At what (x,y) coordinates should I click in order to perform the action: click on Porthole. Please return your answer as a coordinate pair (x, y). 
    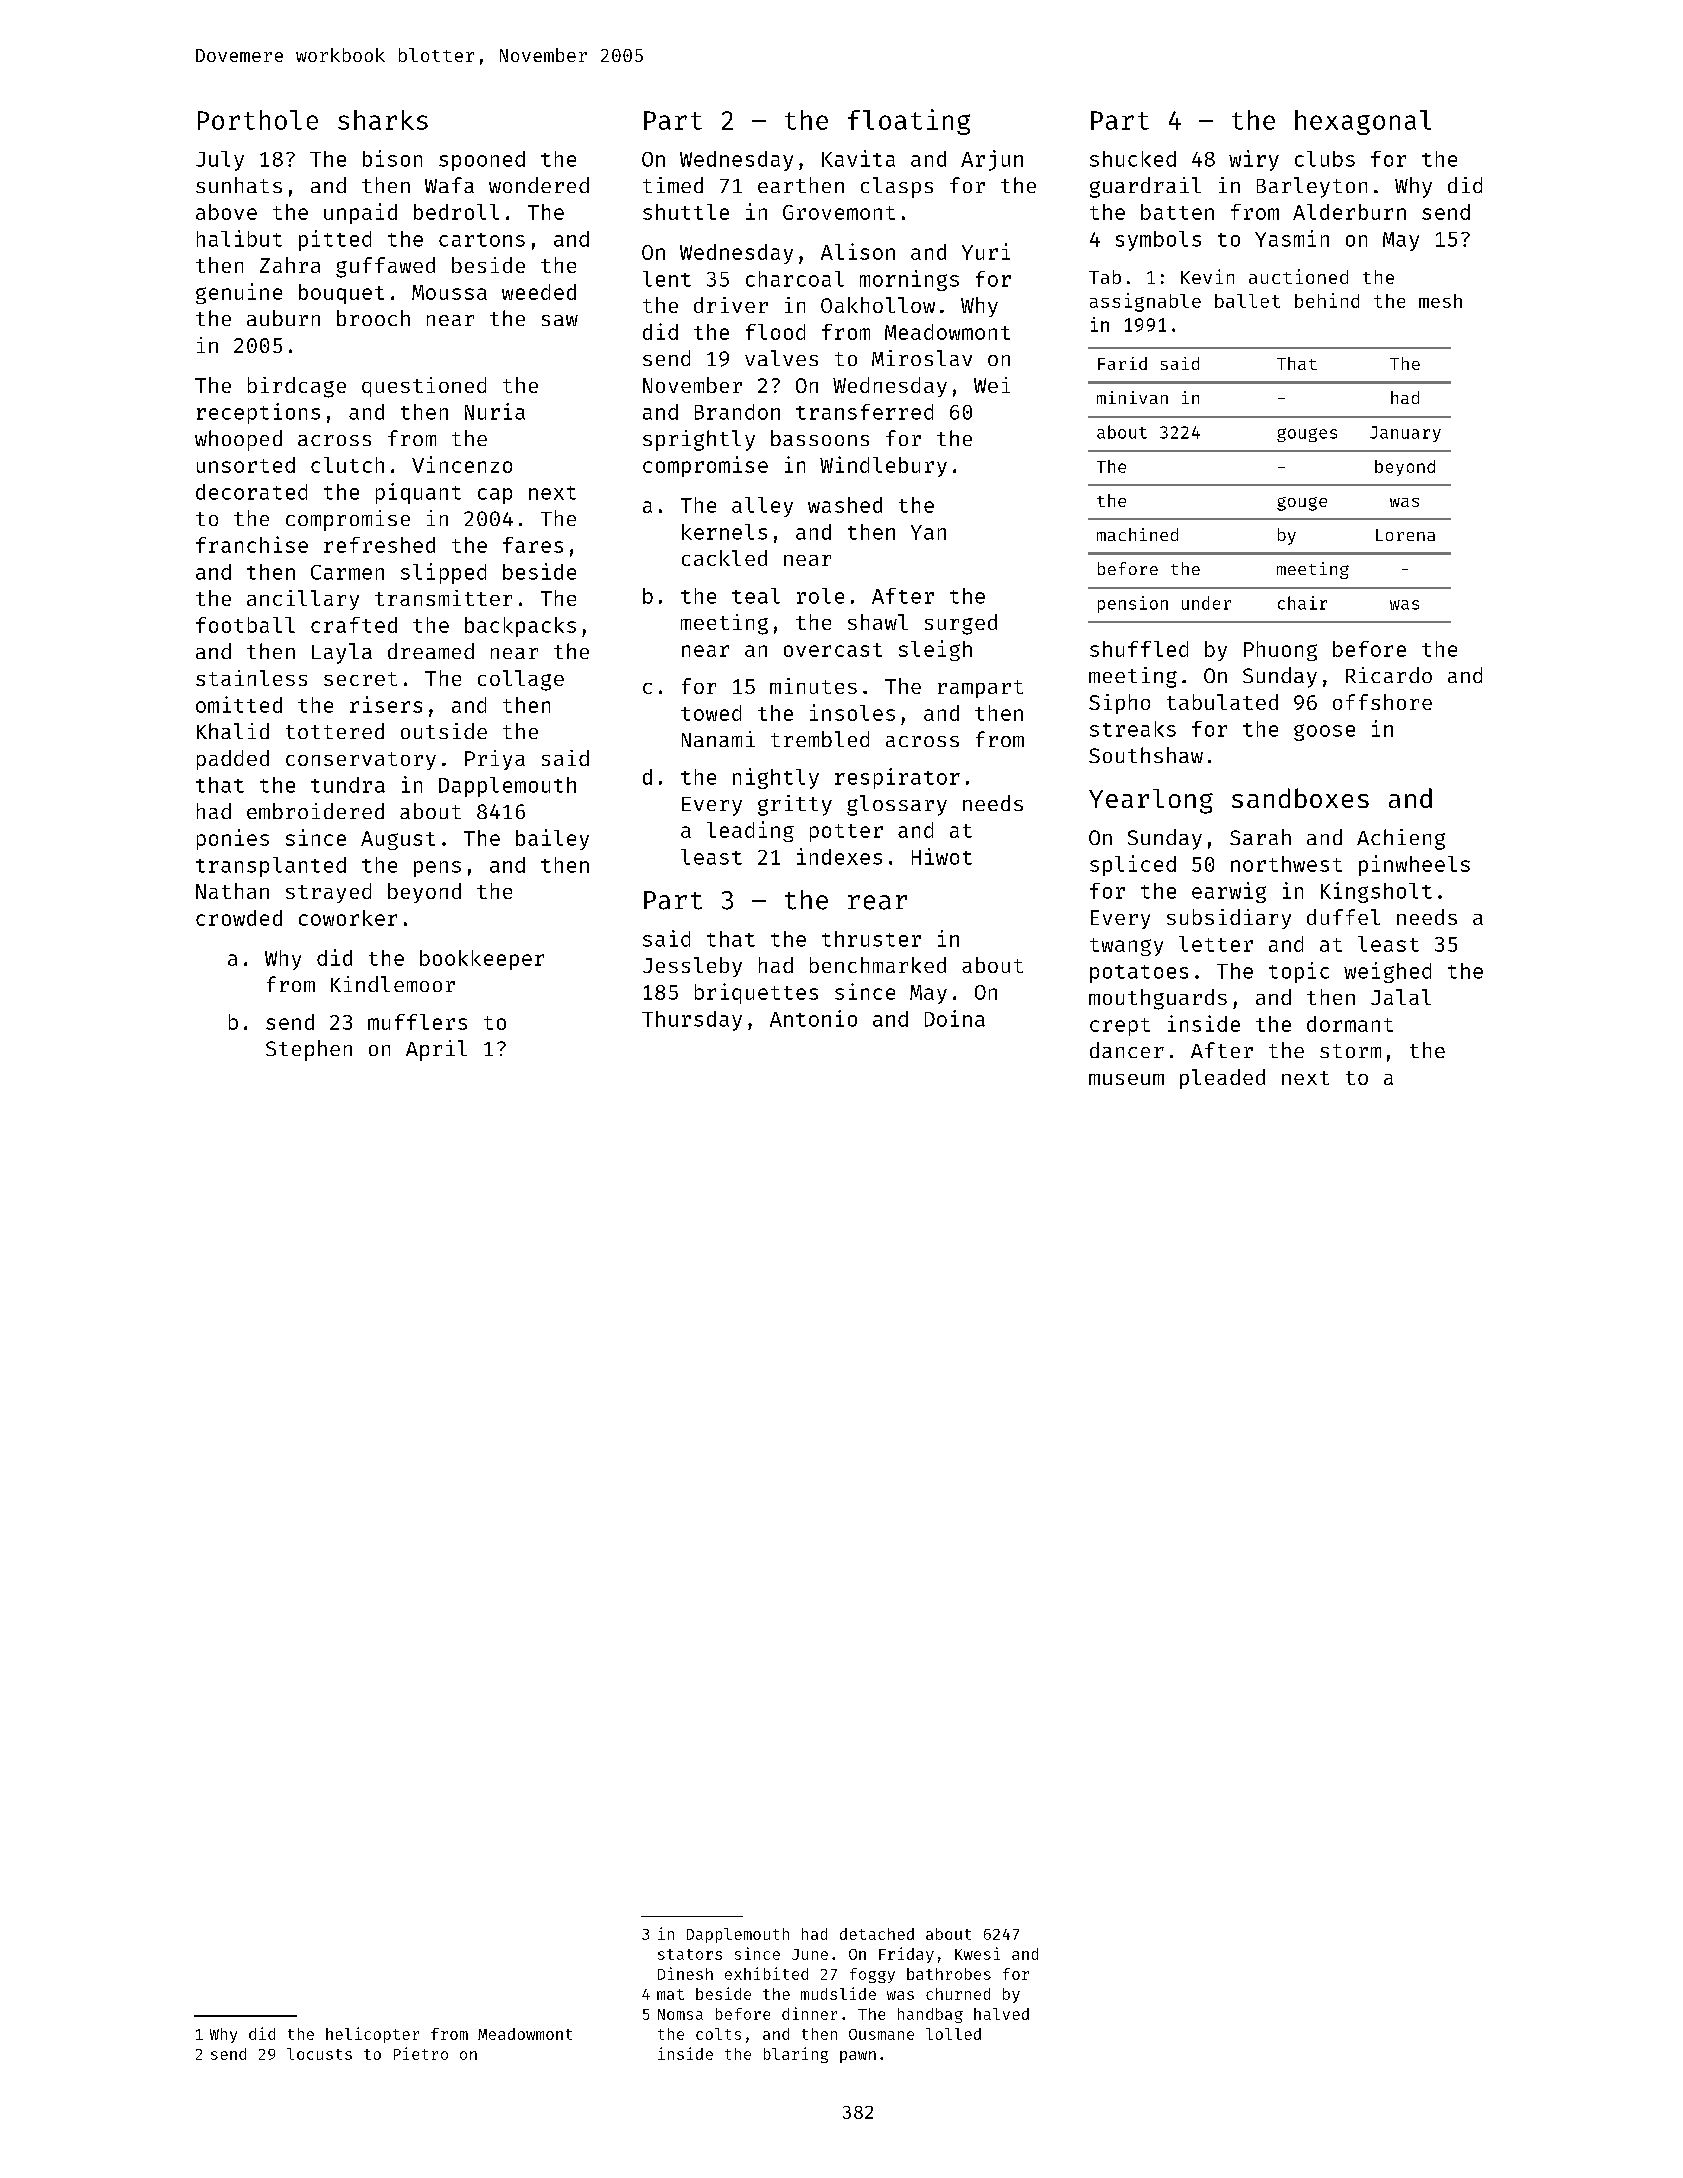
    Looking at the image, I should click on (258, 120).
